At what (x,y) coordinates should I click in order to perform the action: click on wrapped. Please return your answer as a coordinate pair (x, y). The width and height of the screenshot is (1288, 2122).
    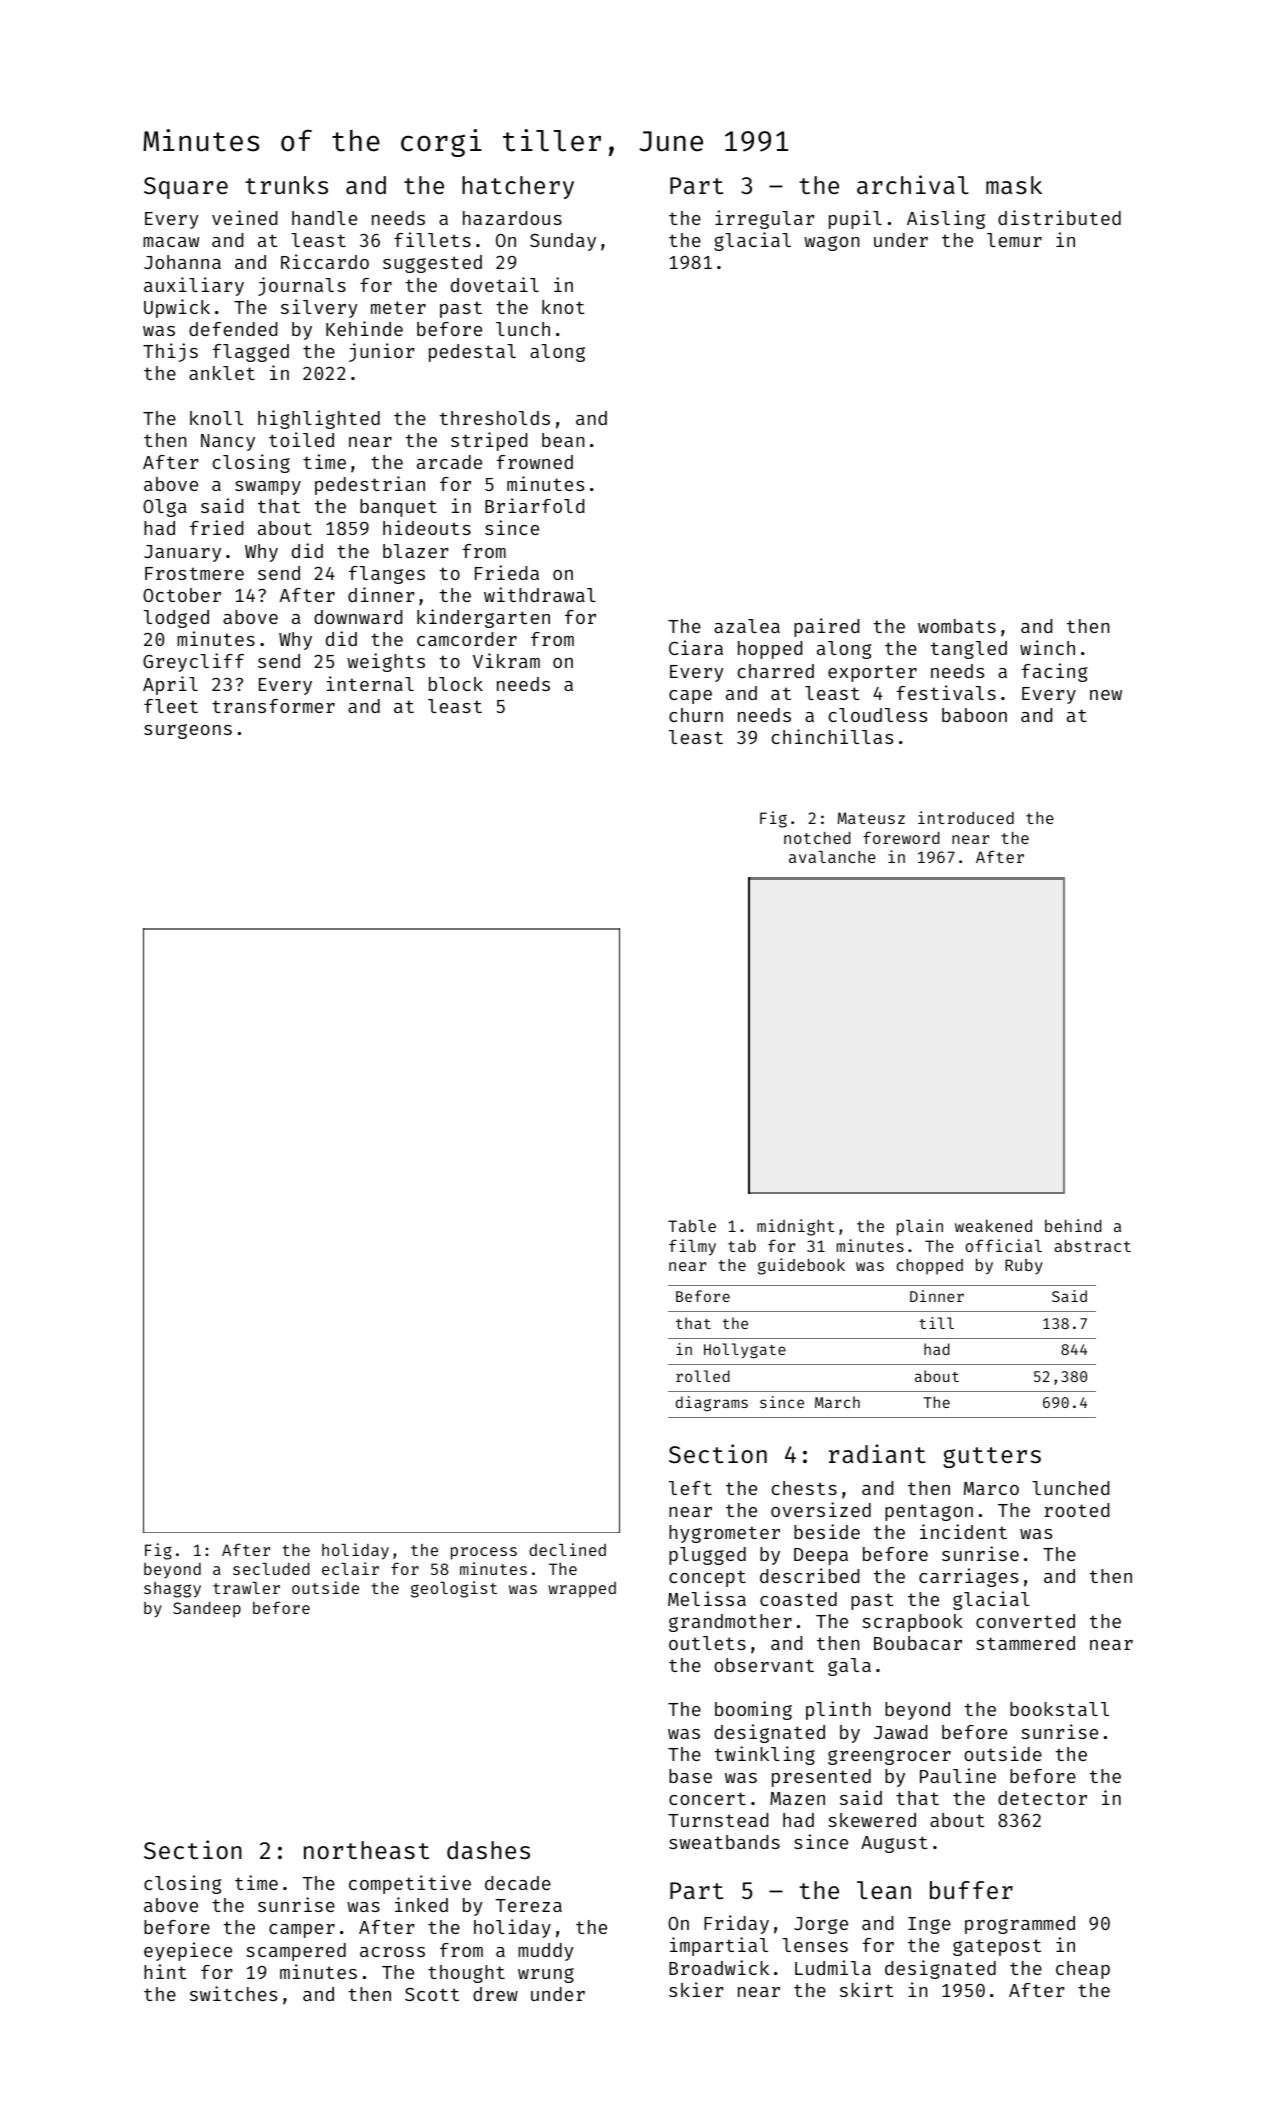
    Looking at the image, I should click on (582, 1590).
